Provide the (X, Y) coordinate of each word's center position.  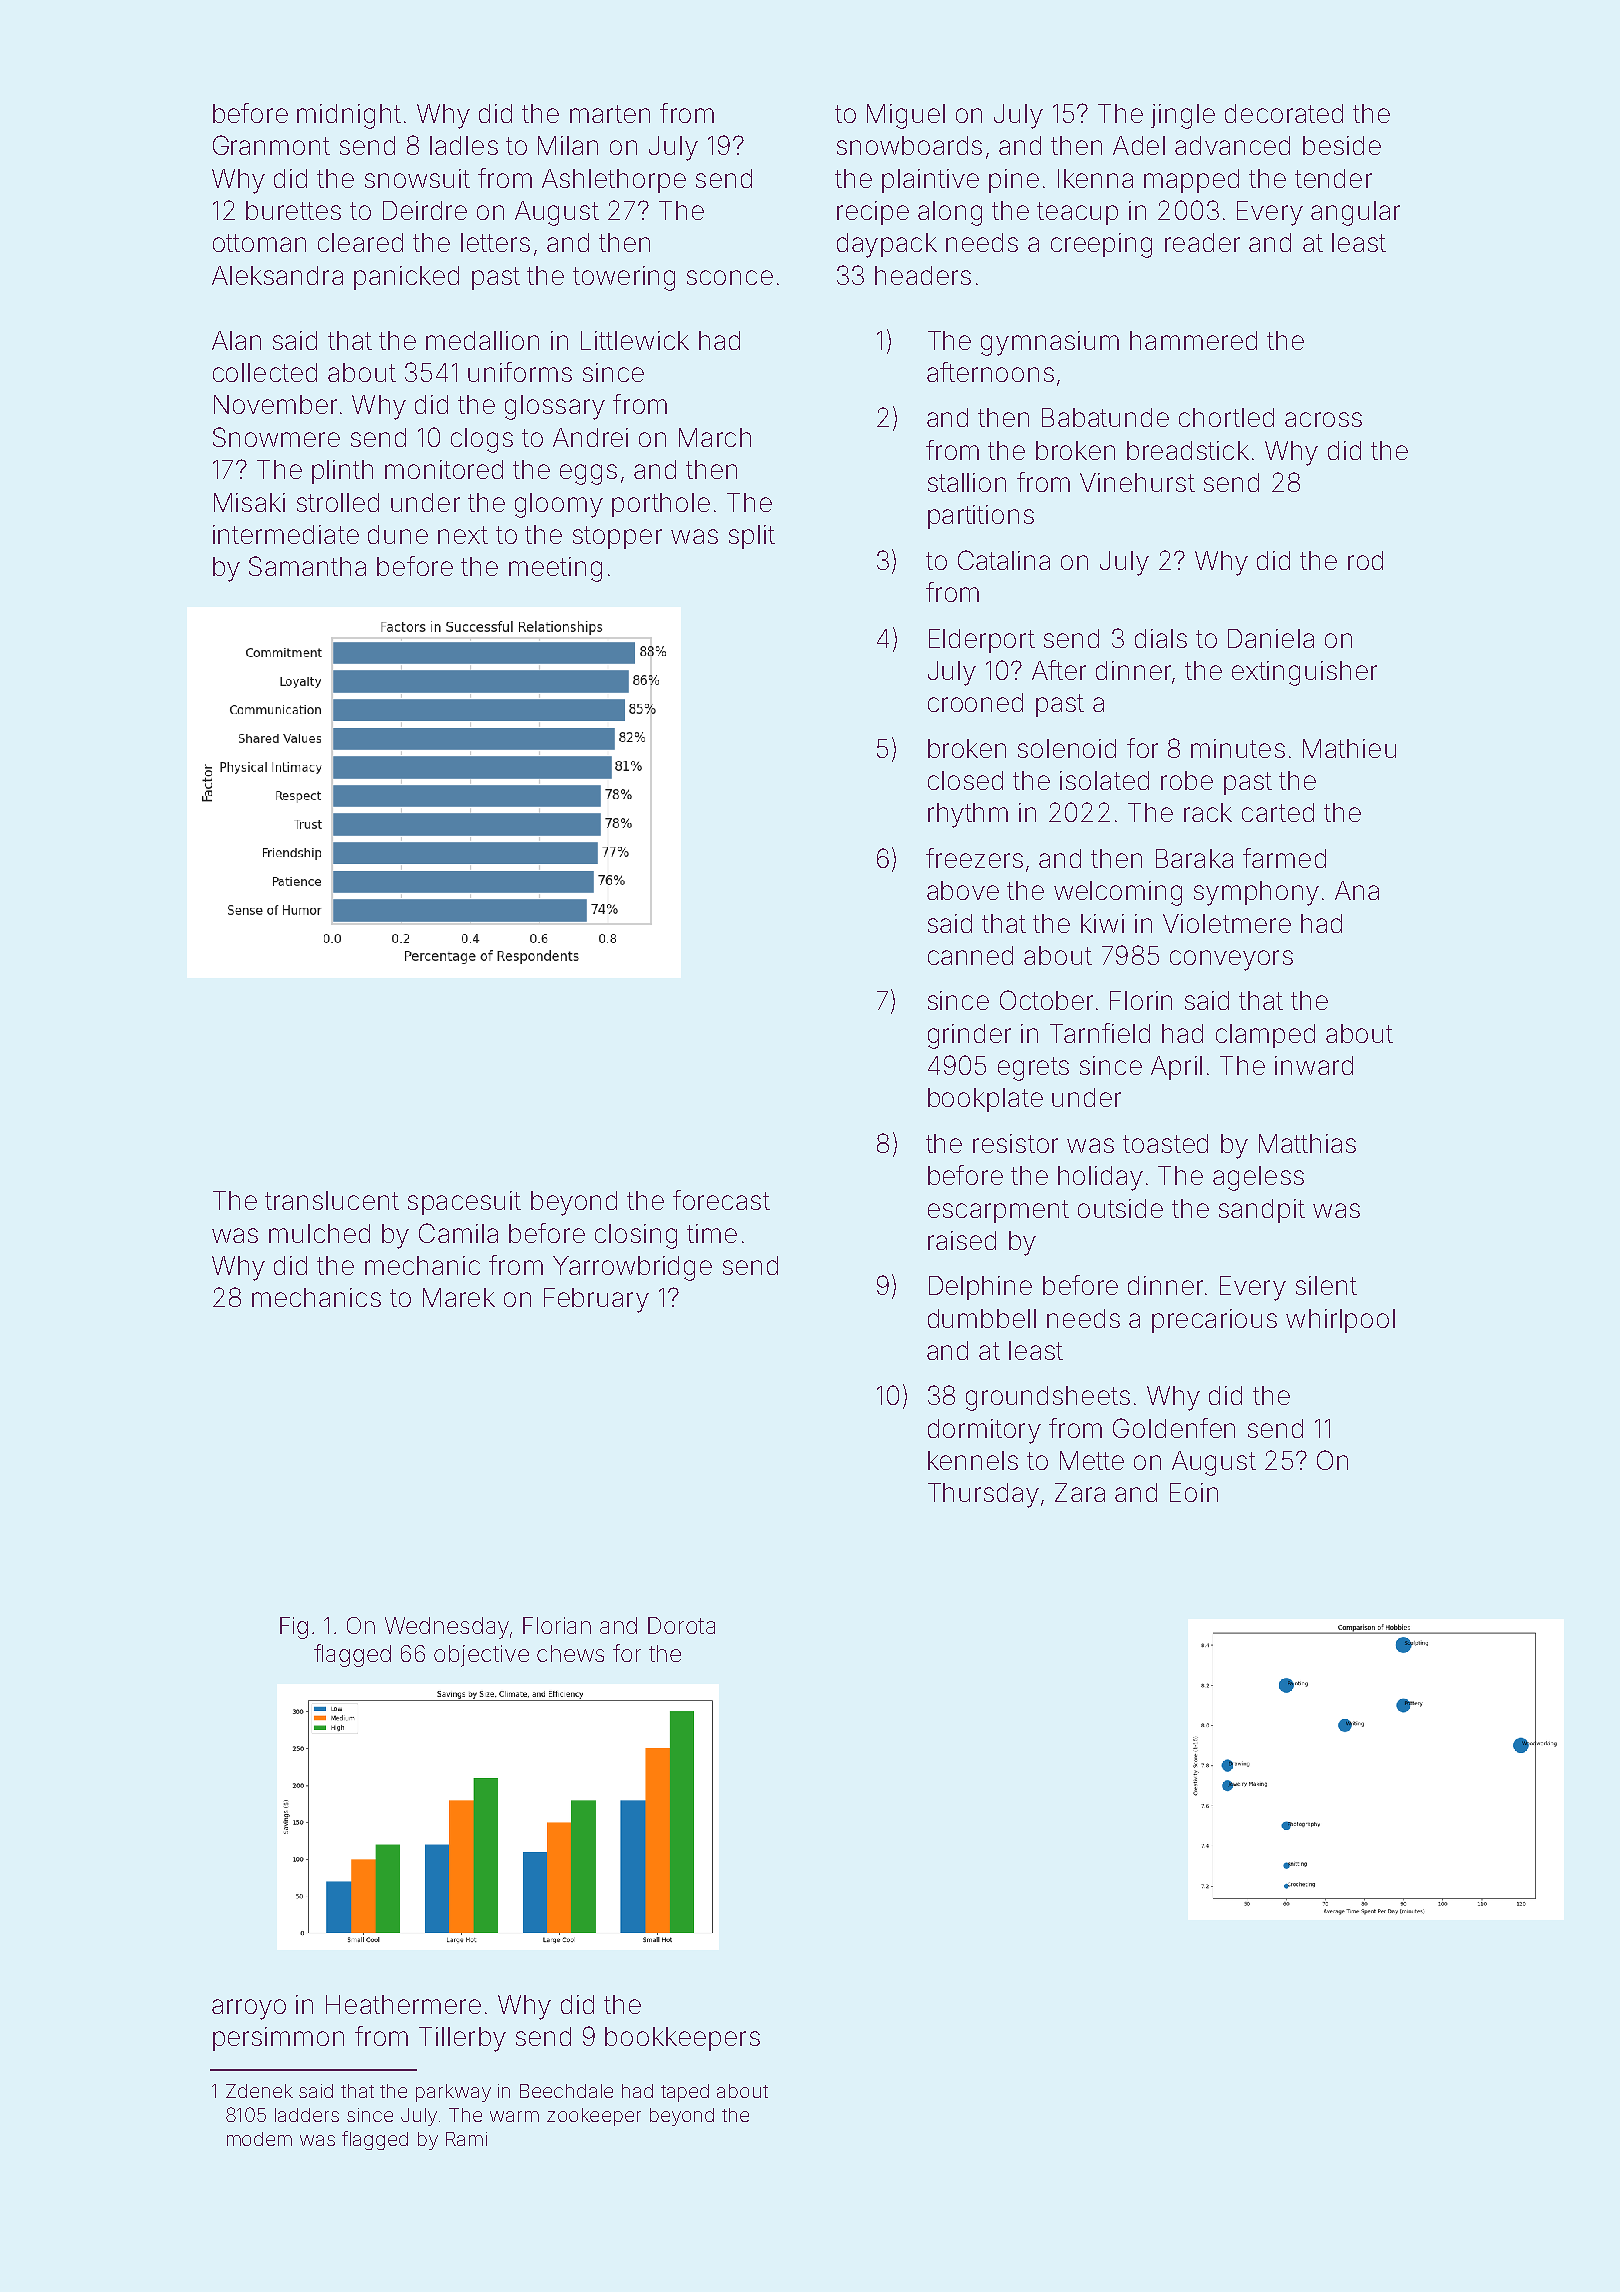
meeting (555, 569)
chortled (1226, 417)
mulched (319, 1233)
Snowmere (276, 437)
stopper (617, 537)
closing (636, 1236)
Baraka (1194, 858)
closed (965, 780)
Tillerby (462, 2039)
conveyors (1231, 960)
